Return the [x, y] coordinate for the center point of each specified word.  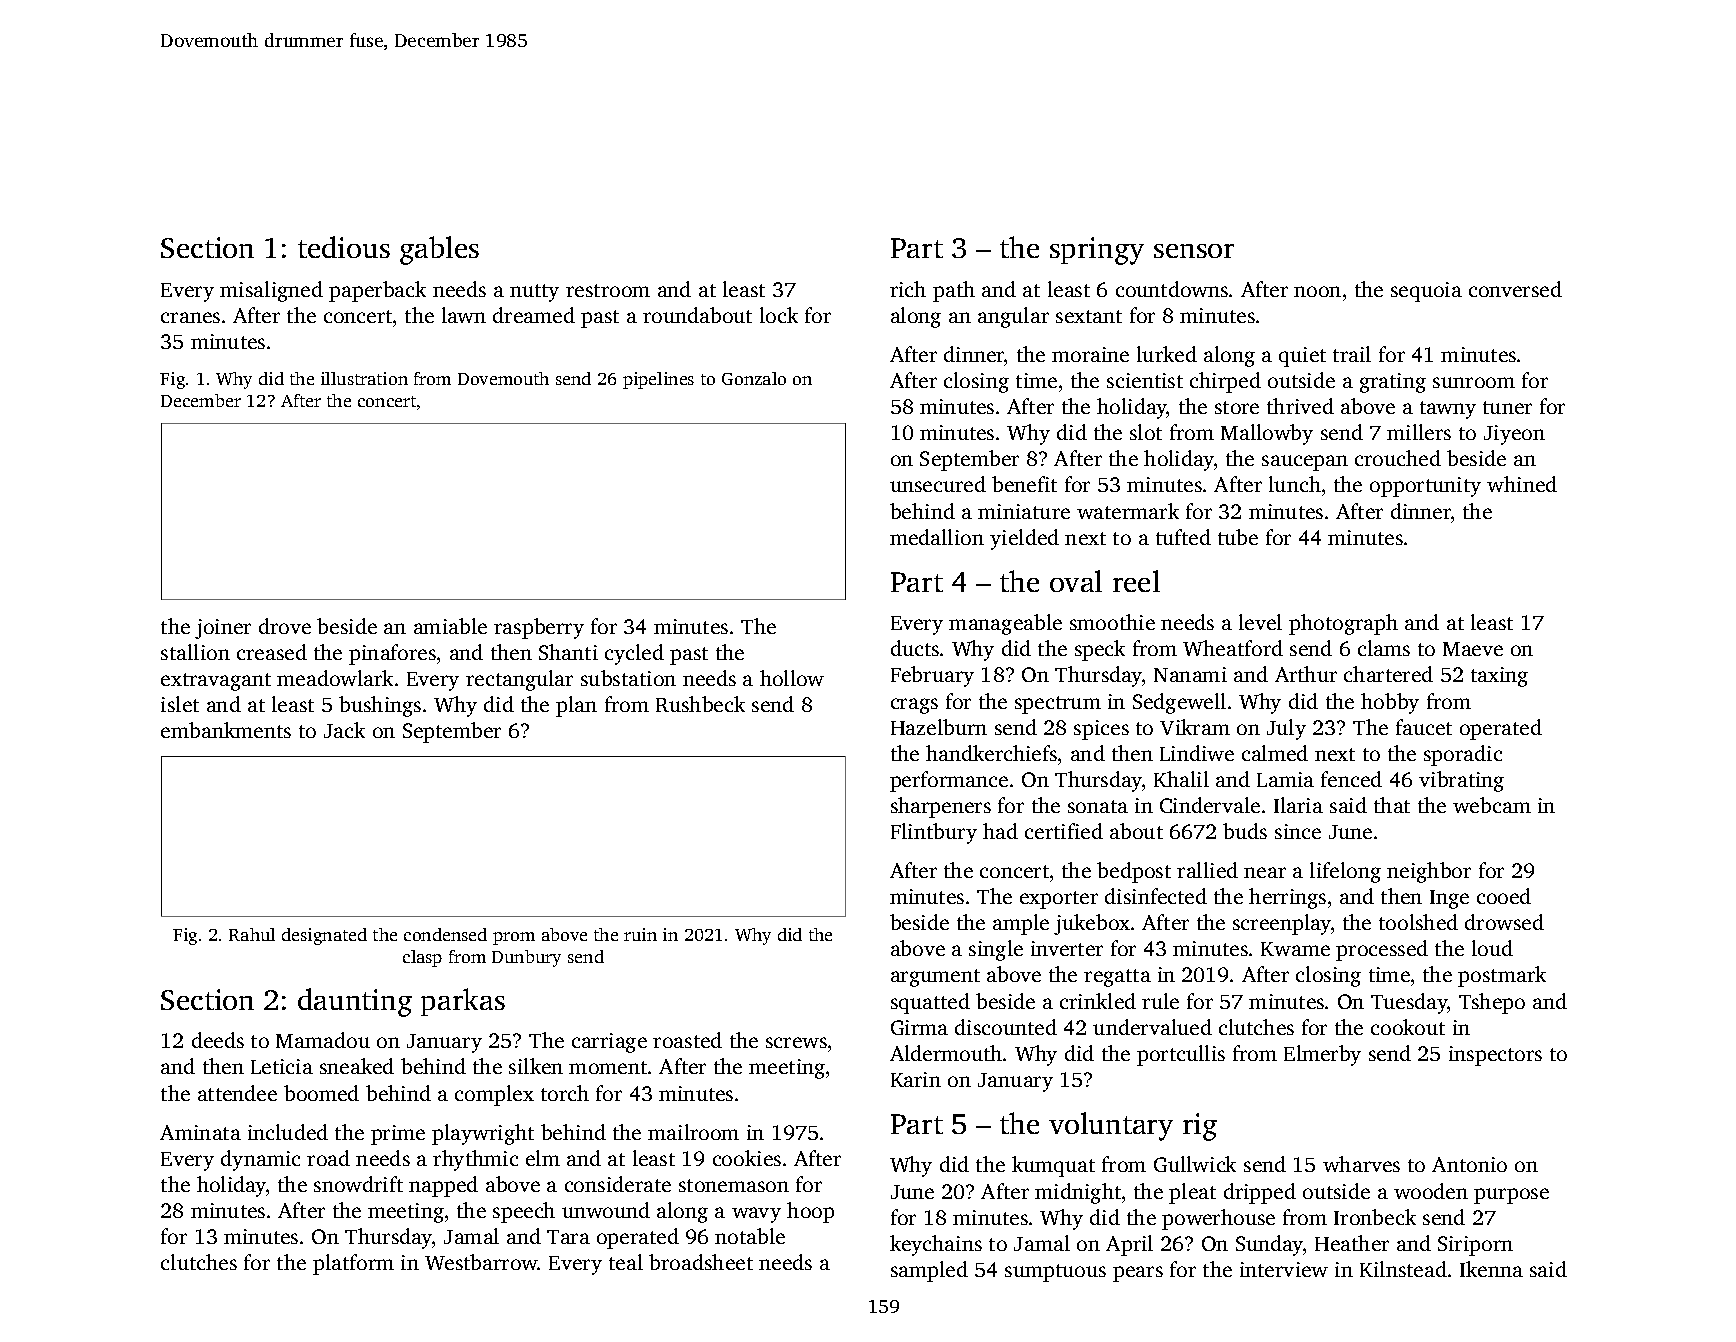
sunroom [1474, 382]
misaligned [271, 291]
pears [1138, 1274]
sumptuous [1055, 1273]
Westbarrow [481, 1262]
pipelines [658, 380]
